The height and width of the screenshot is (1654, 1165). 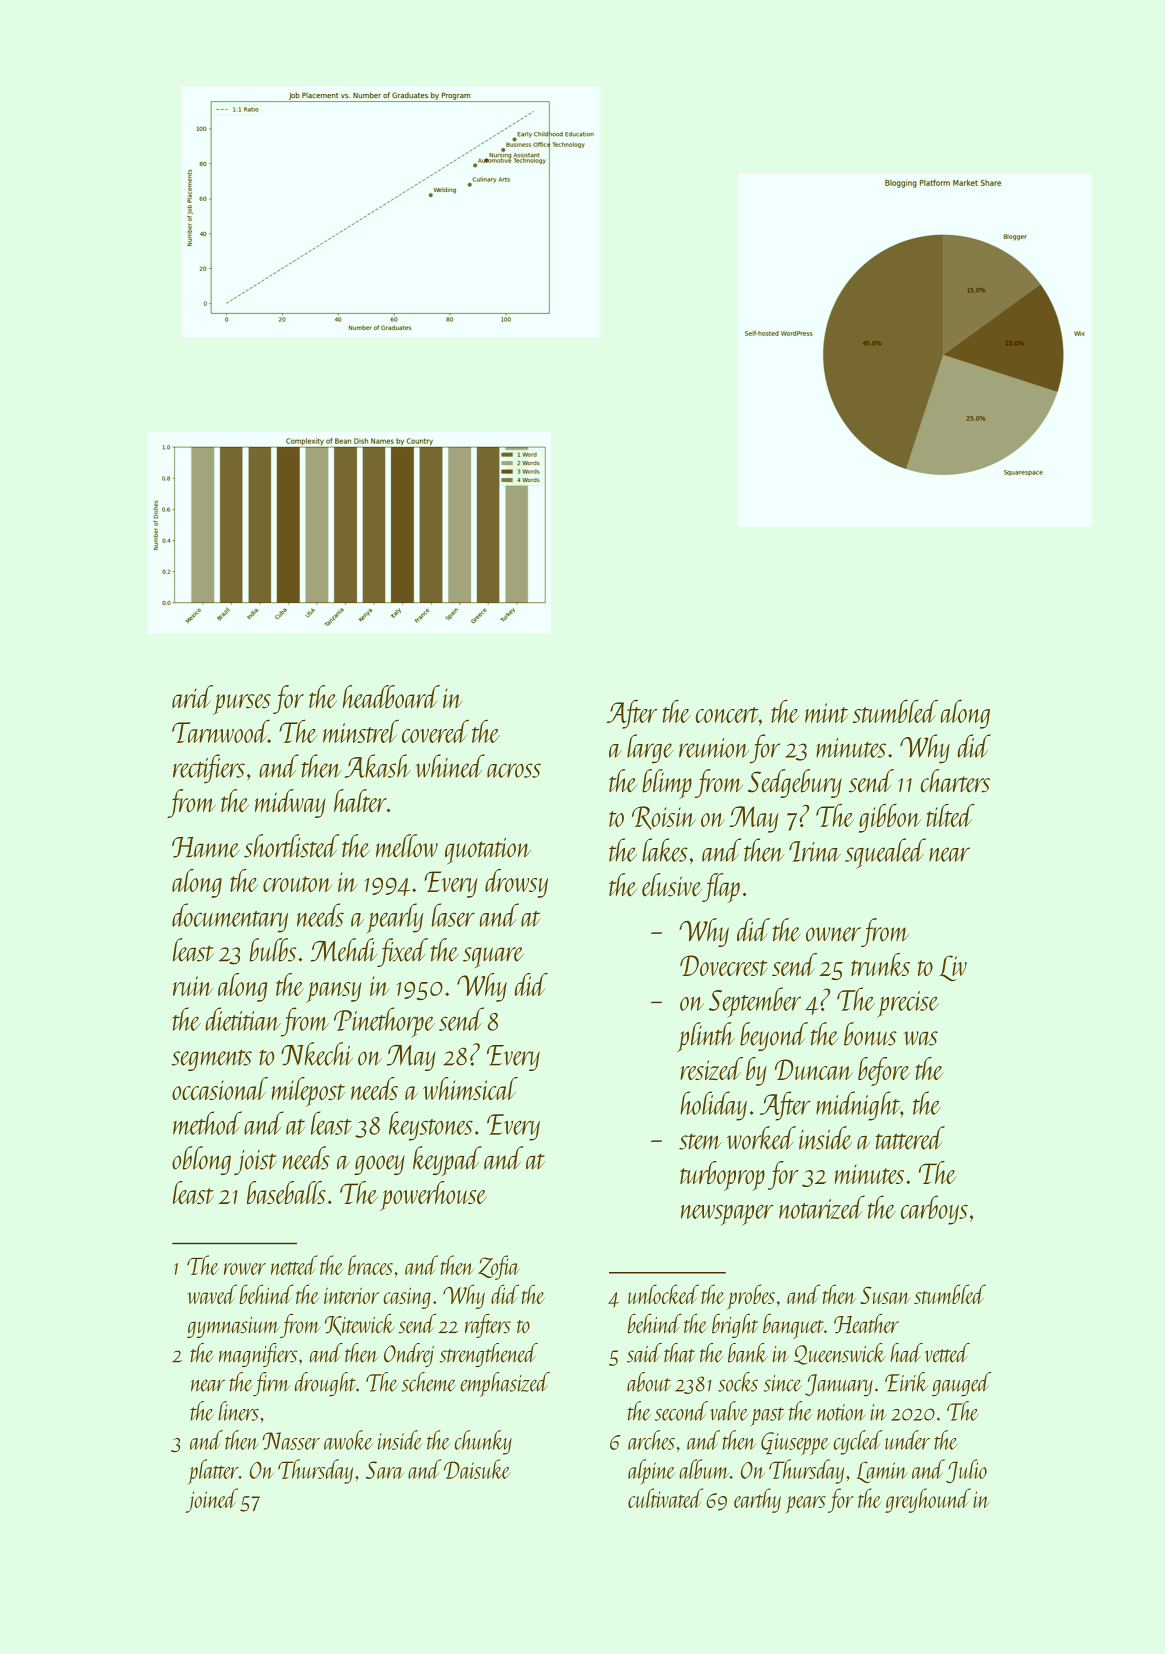 What do you see at coordinates (201, 1160) in the screenshot?
I see `oblong` at bounding box center [201, 1160].
